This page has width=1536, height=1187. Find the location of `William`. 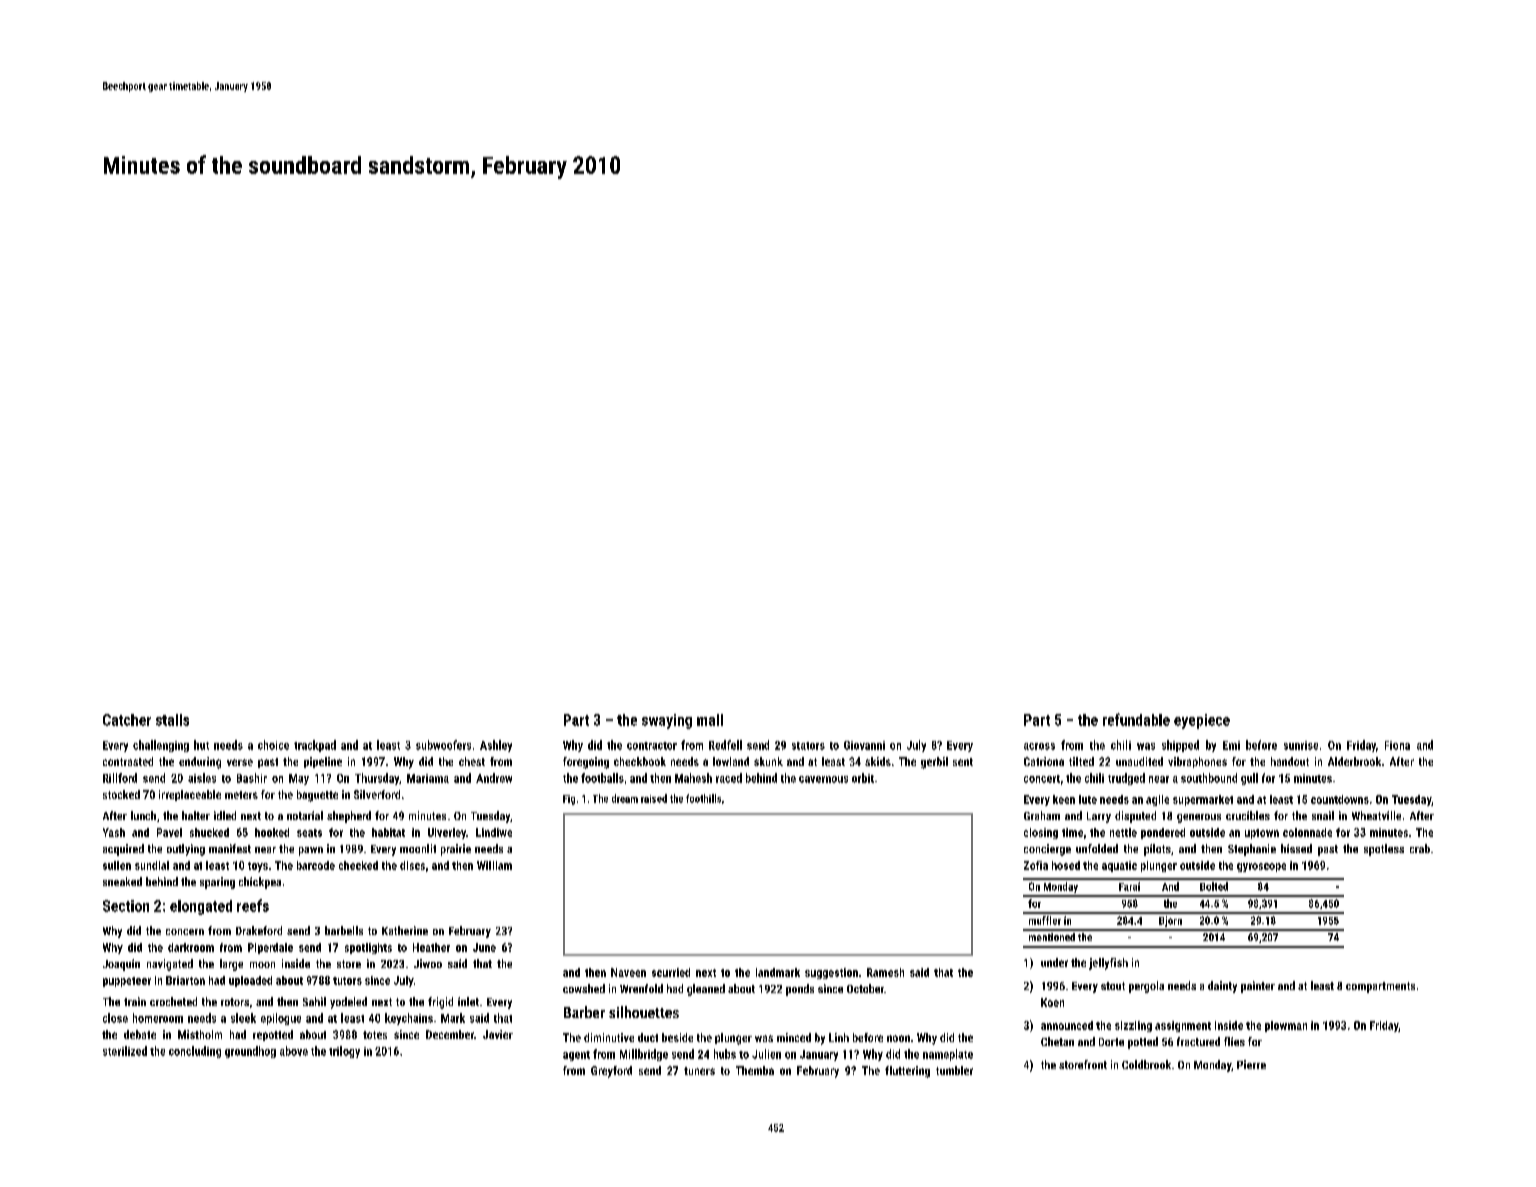

William is located at coordinates (494, 865).
